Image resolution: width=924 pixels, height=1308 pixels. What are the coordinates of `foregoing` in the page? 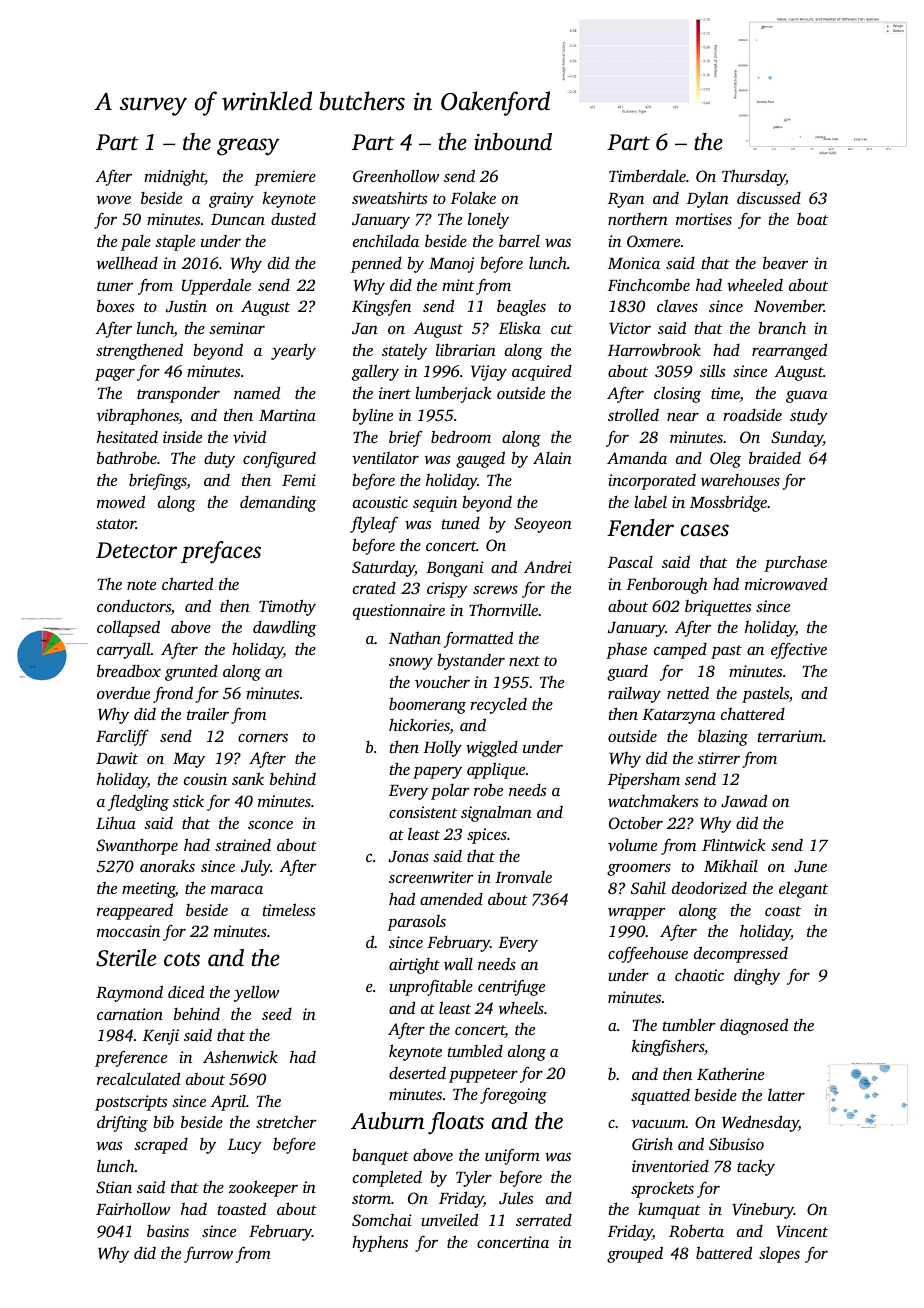 It's located at (513, 1095).
